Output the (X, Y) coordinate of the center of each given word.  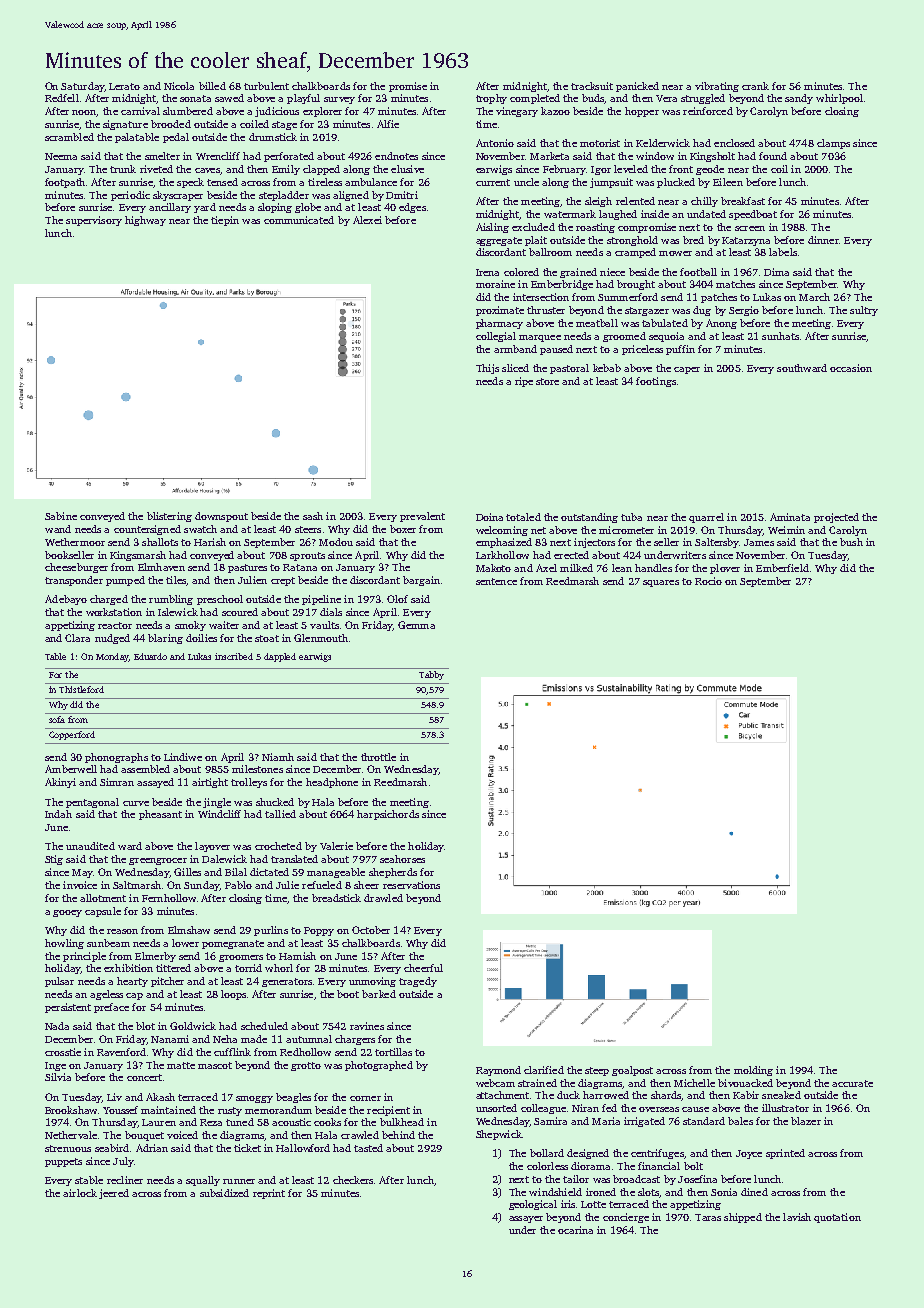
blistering (169, 517)
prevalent (422, 517)
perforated (289, 157)
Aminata (790, 517)
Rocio (708, 581)
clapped (321, 170)
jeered (114, 1194)
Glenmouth (321, 638)
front (681, 169)
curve (136, 803)
